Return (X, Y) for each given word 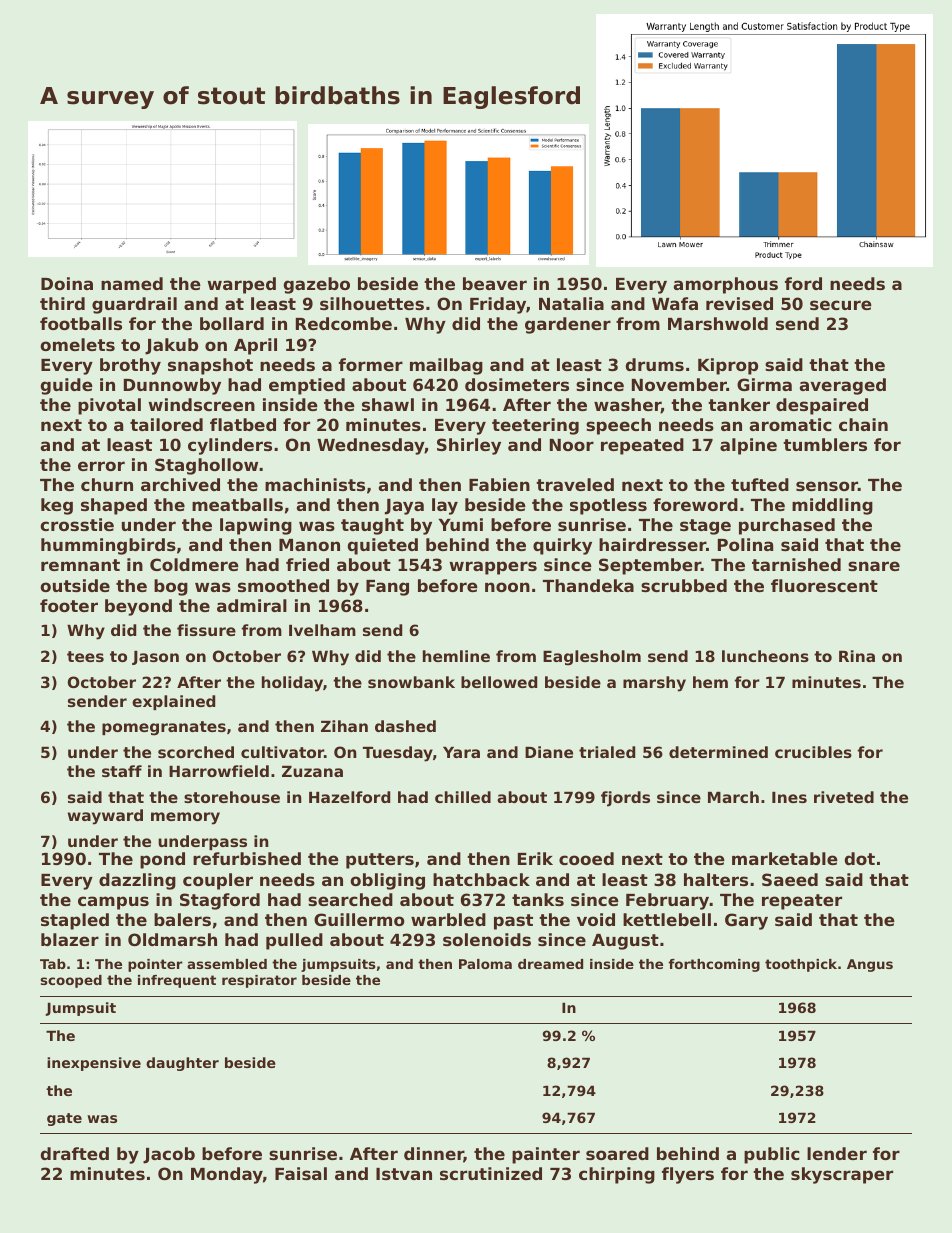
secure (841, 305)
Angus (870, 965)
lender (837, 1153)
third (62, 303)
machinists (315, 484)
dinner (434, 1155)
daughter (182, 1064)
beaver (495, 283)
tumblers (825, 444)
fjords (625, 799)
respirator (259, 981)
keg (57, 506)
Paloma (485, 964)
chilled (463, 797)
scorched (196, 752)
